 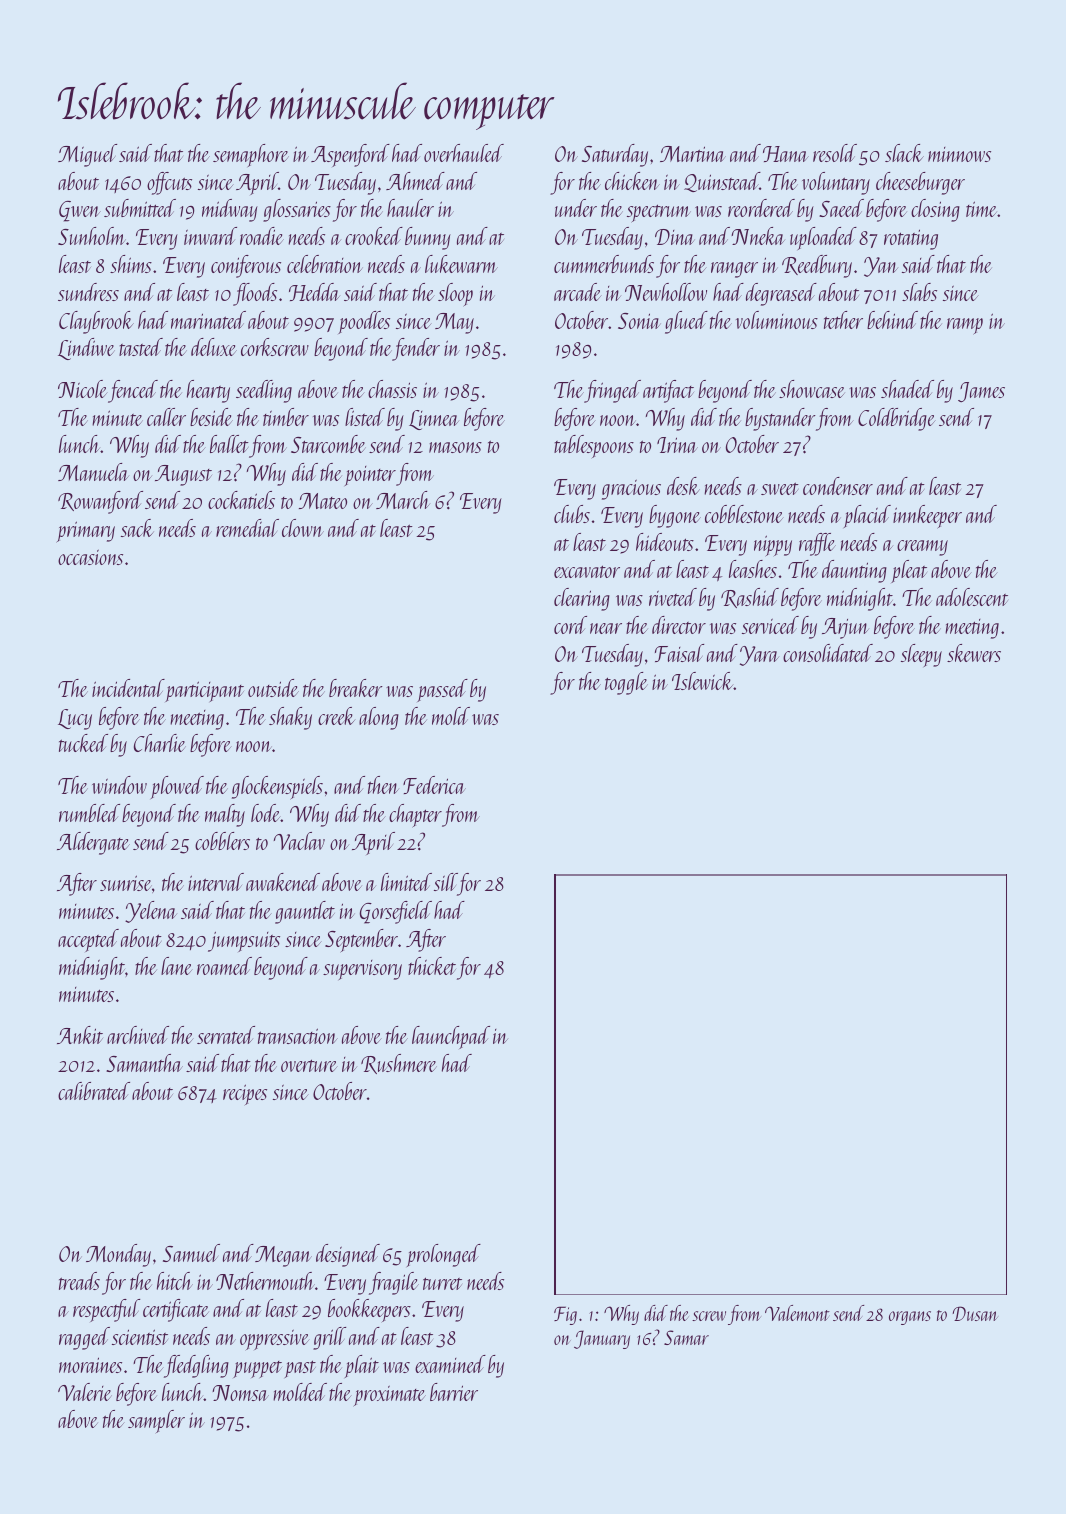 I want to click on May, so click(x=454, y=323).
